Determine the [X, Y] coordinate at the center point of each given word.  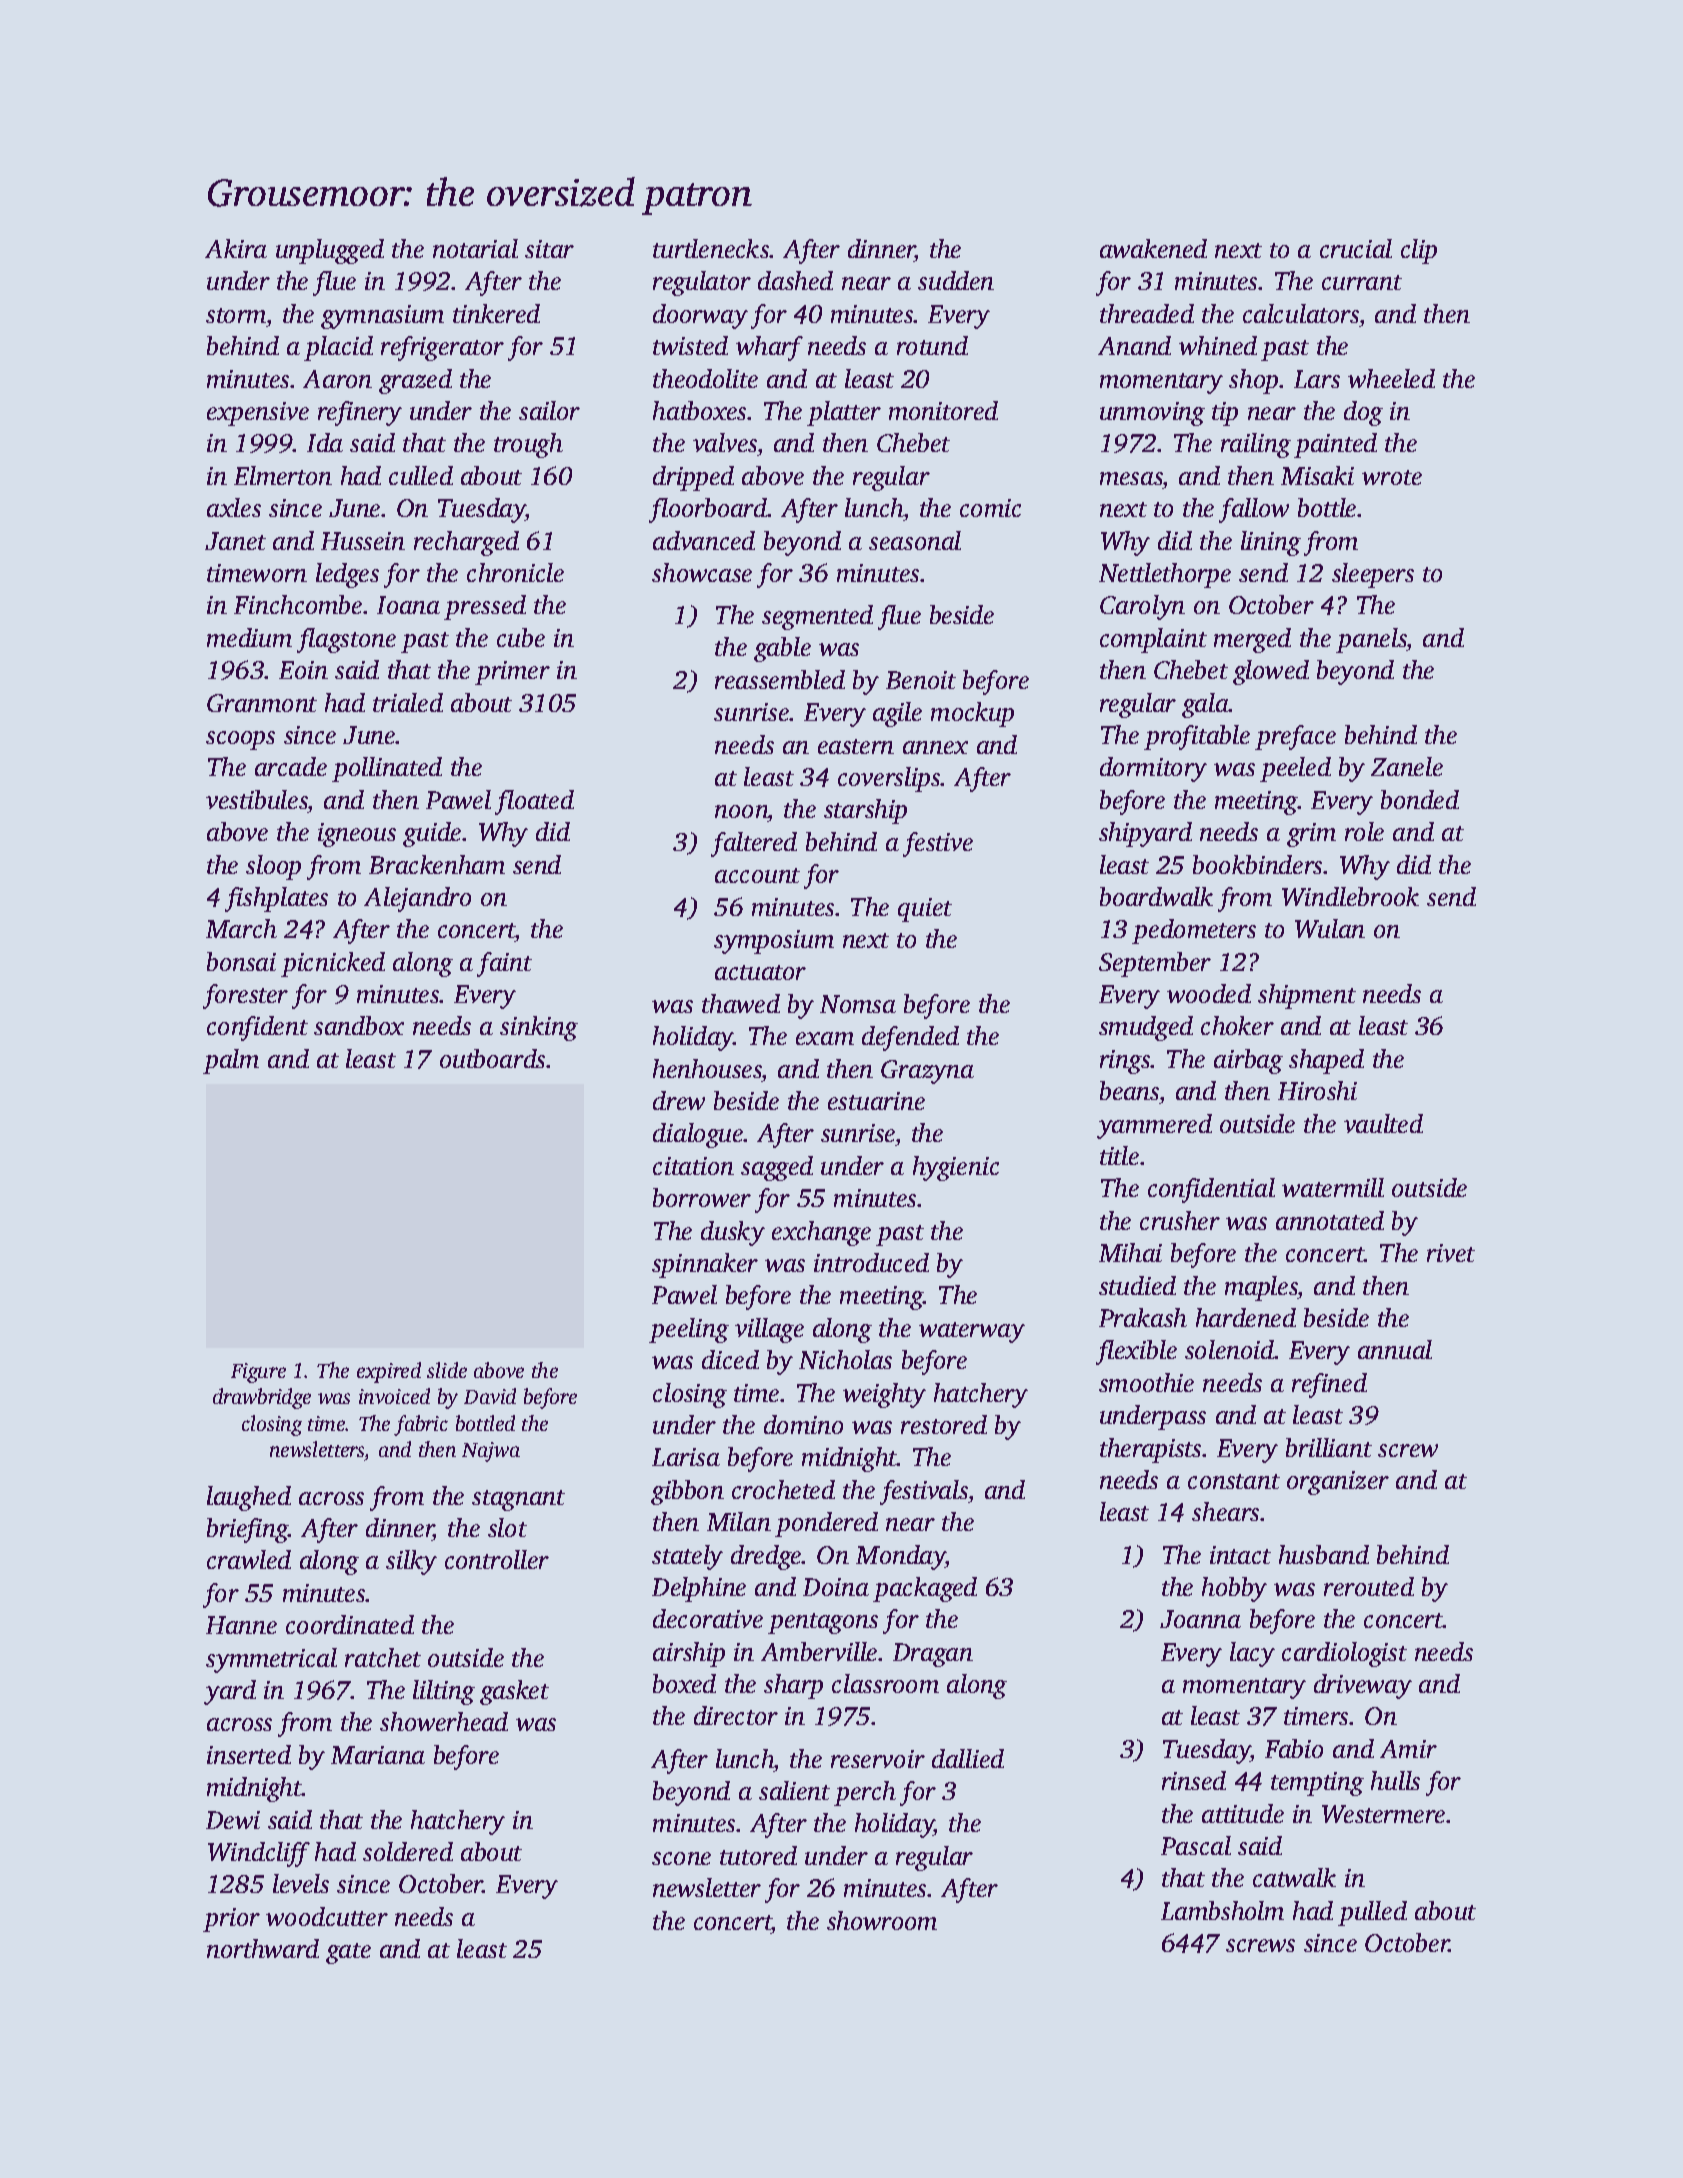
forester [245, 996]
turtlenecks [711, 248]
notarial [475, 248]
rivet [1451, 1253]
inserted [249, 1754]
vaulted [1383, 1123]
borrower [702, 1197]
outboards [493, 1058]
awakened [1153, 248]
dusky [733, 1233]
